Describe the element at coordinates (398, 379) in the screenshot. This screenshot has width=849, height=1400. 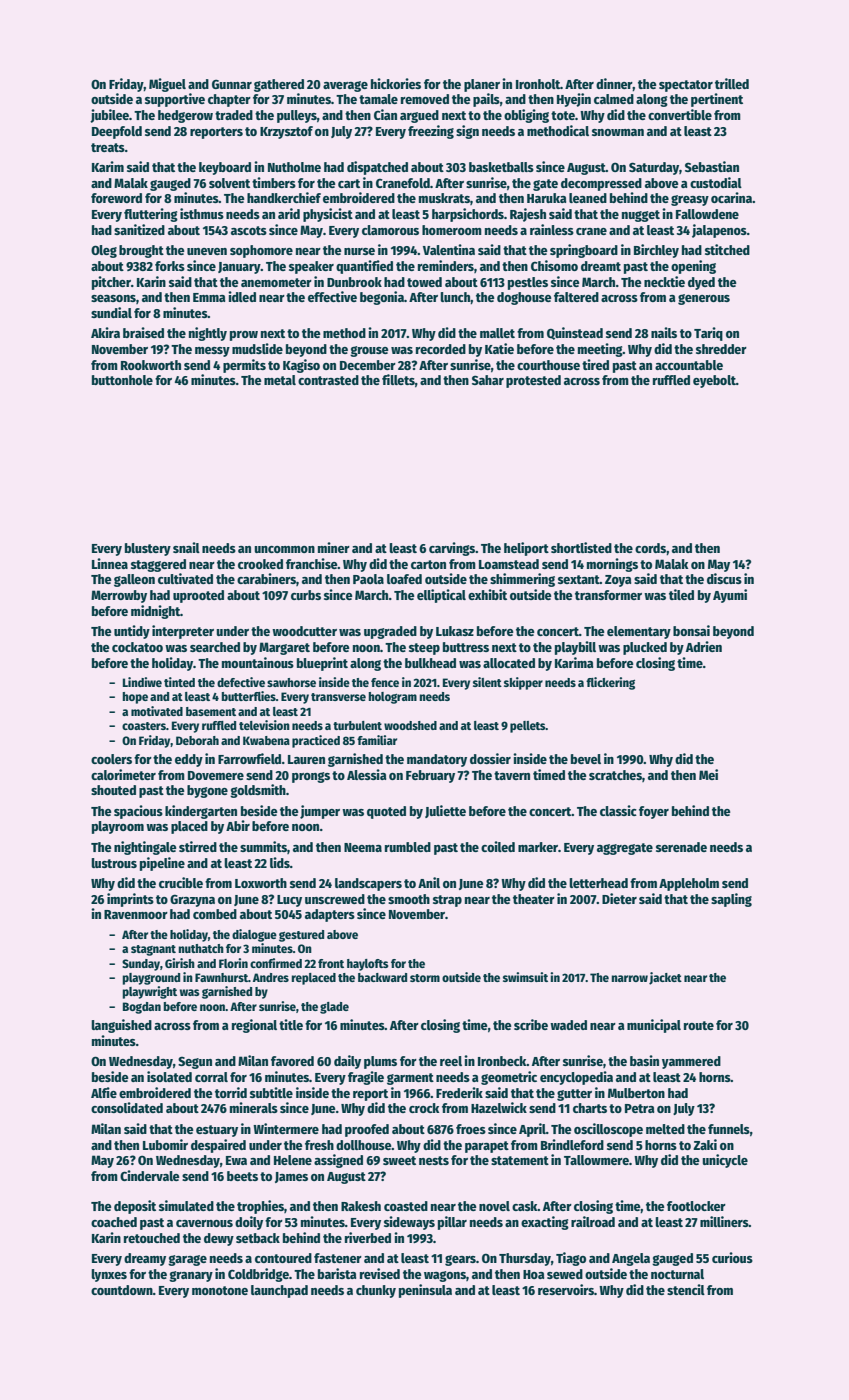
I see `fillets` at that location.
